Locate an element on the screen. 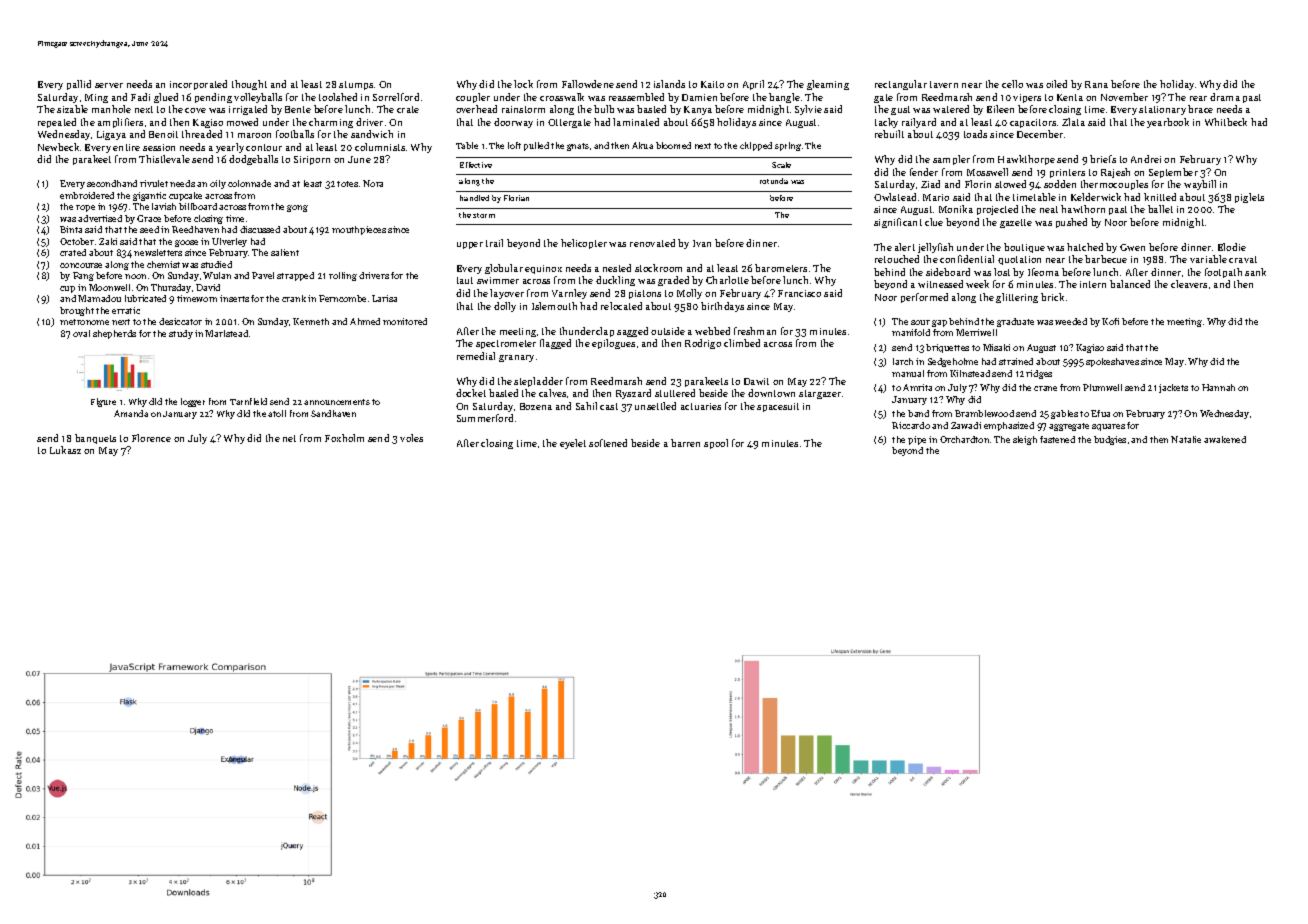 The width and height of the screenshot is (1308, 924). rotunda is located at coordinates (774, 181).
